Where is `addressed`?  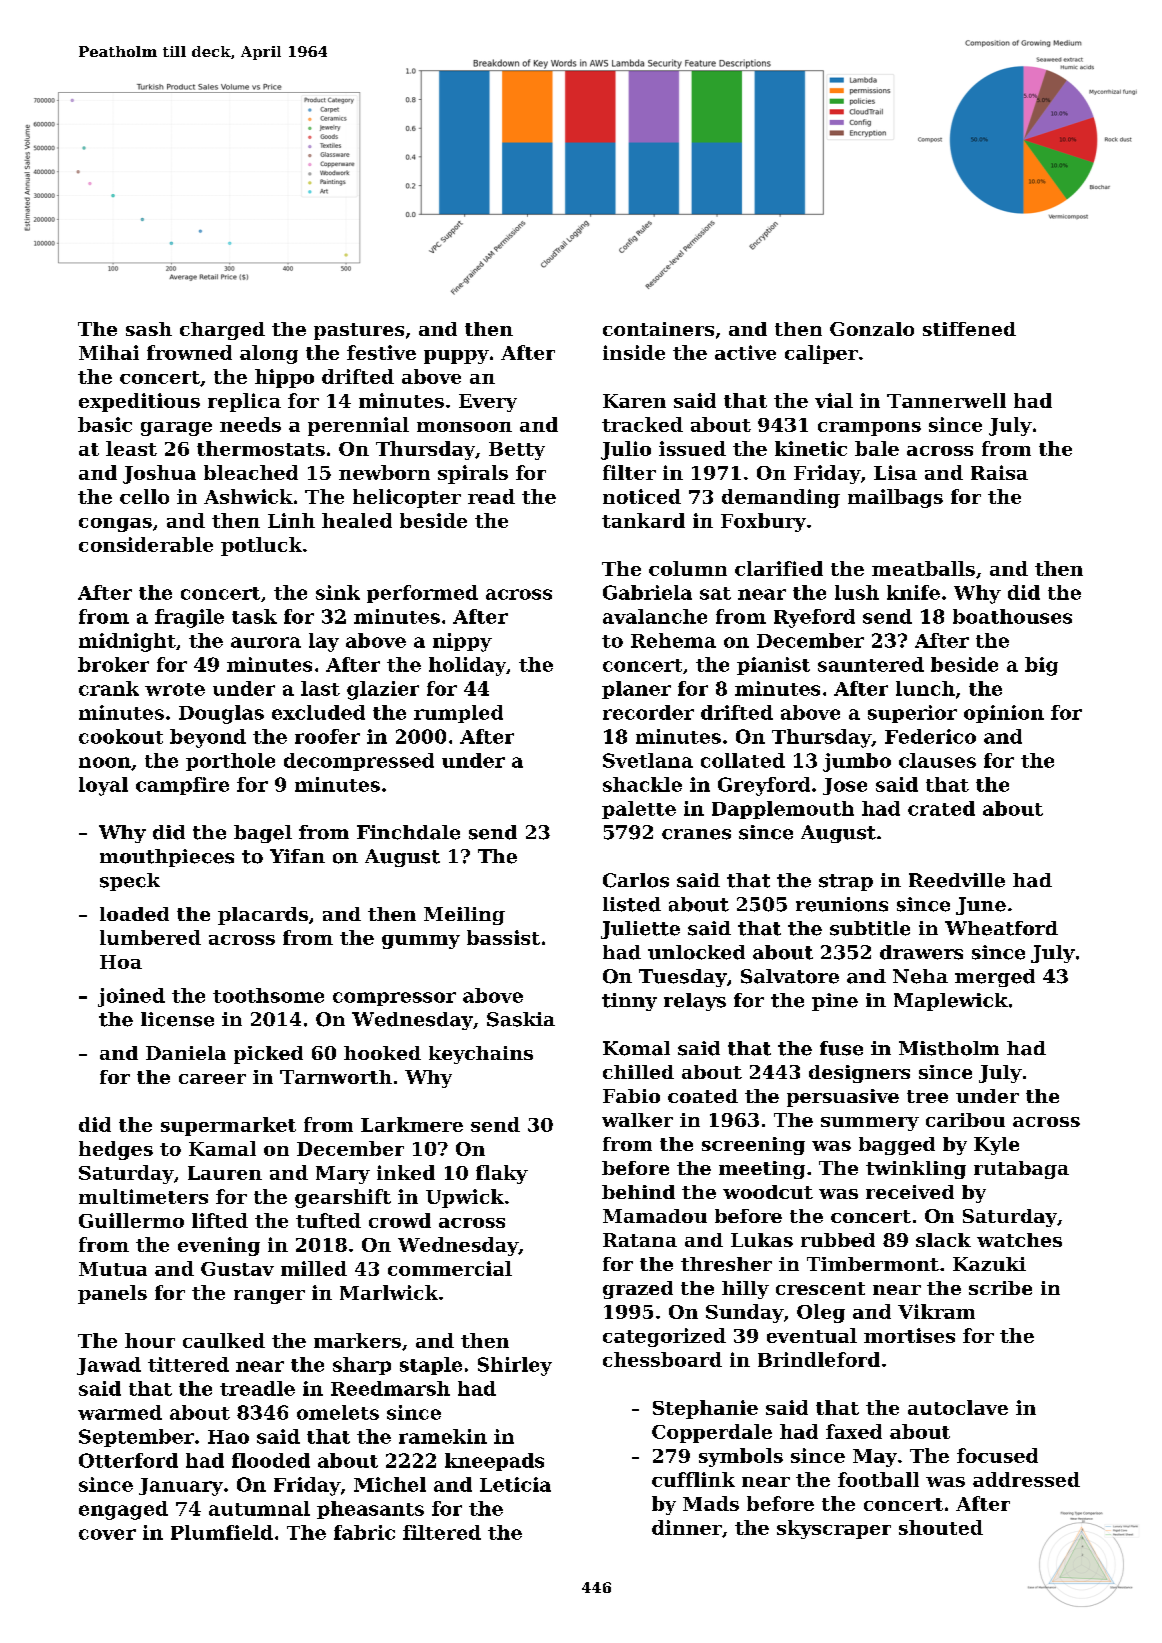 addressed is located at coordinates (1026, 1479).
